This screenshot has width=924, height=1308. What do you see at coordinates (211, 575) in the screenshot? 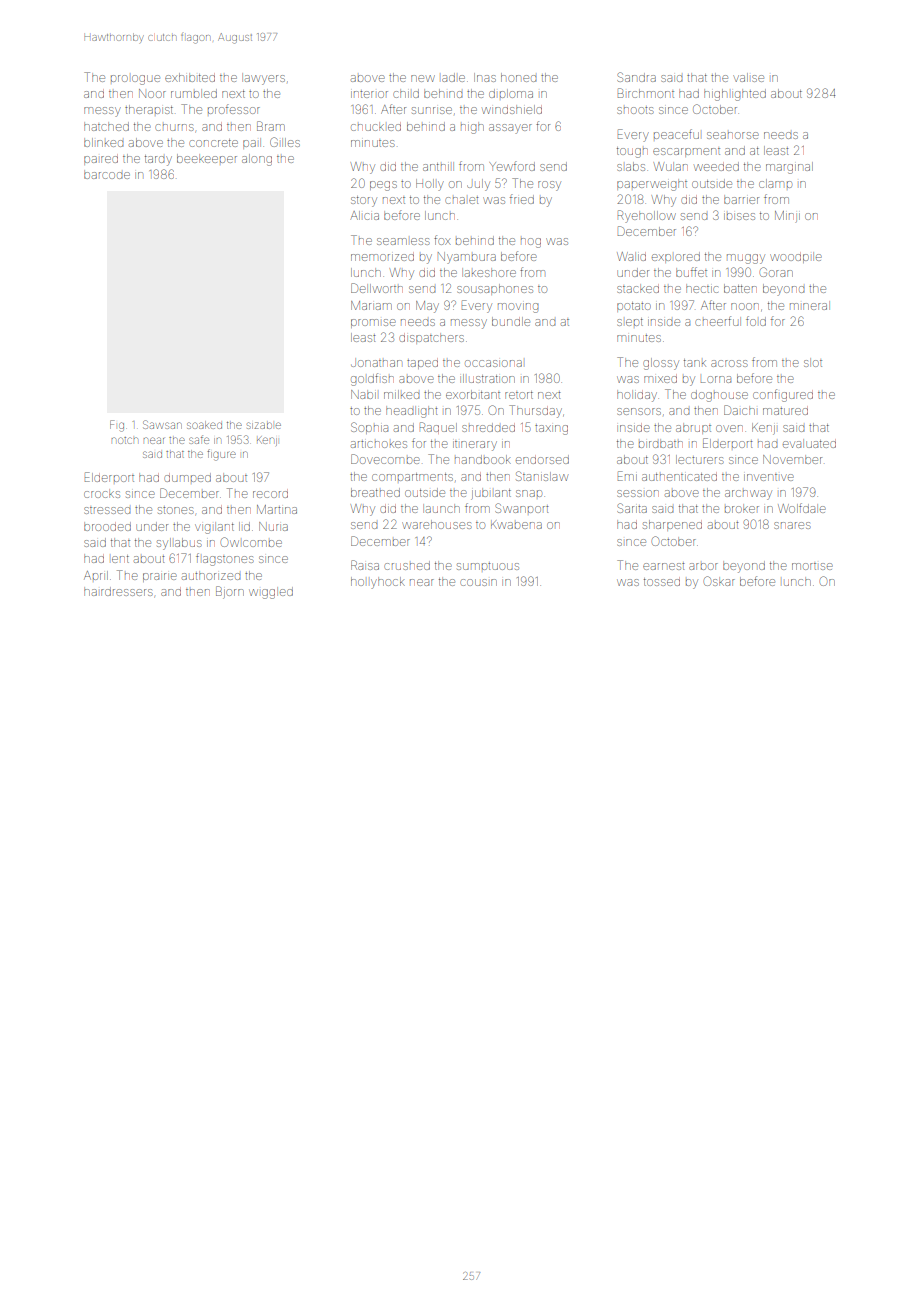
I see `authorized` at bounding box center [211, 575].
